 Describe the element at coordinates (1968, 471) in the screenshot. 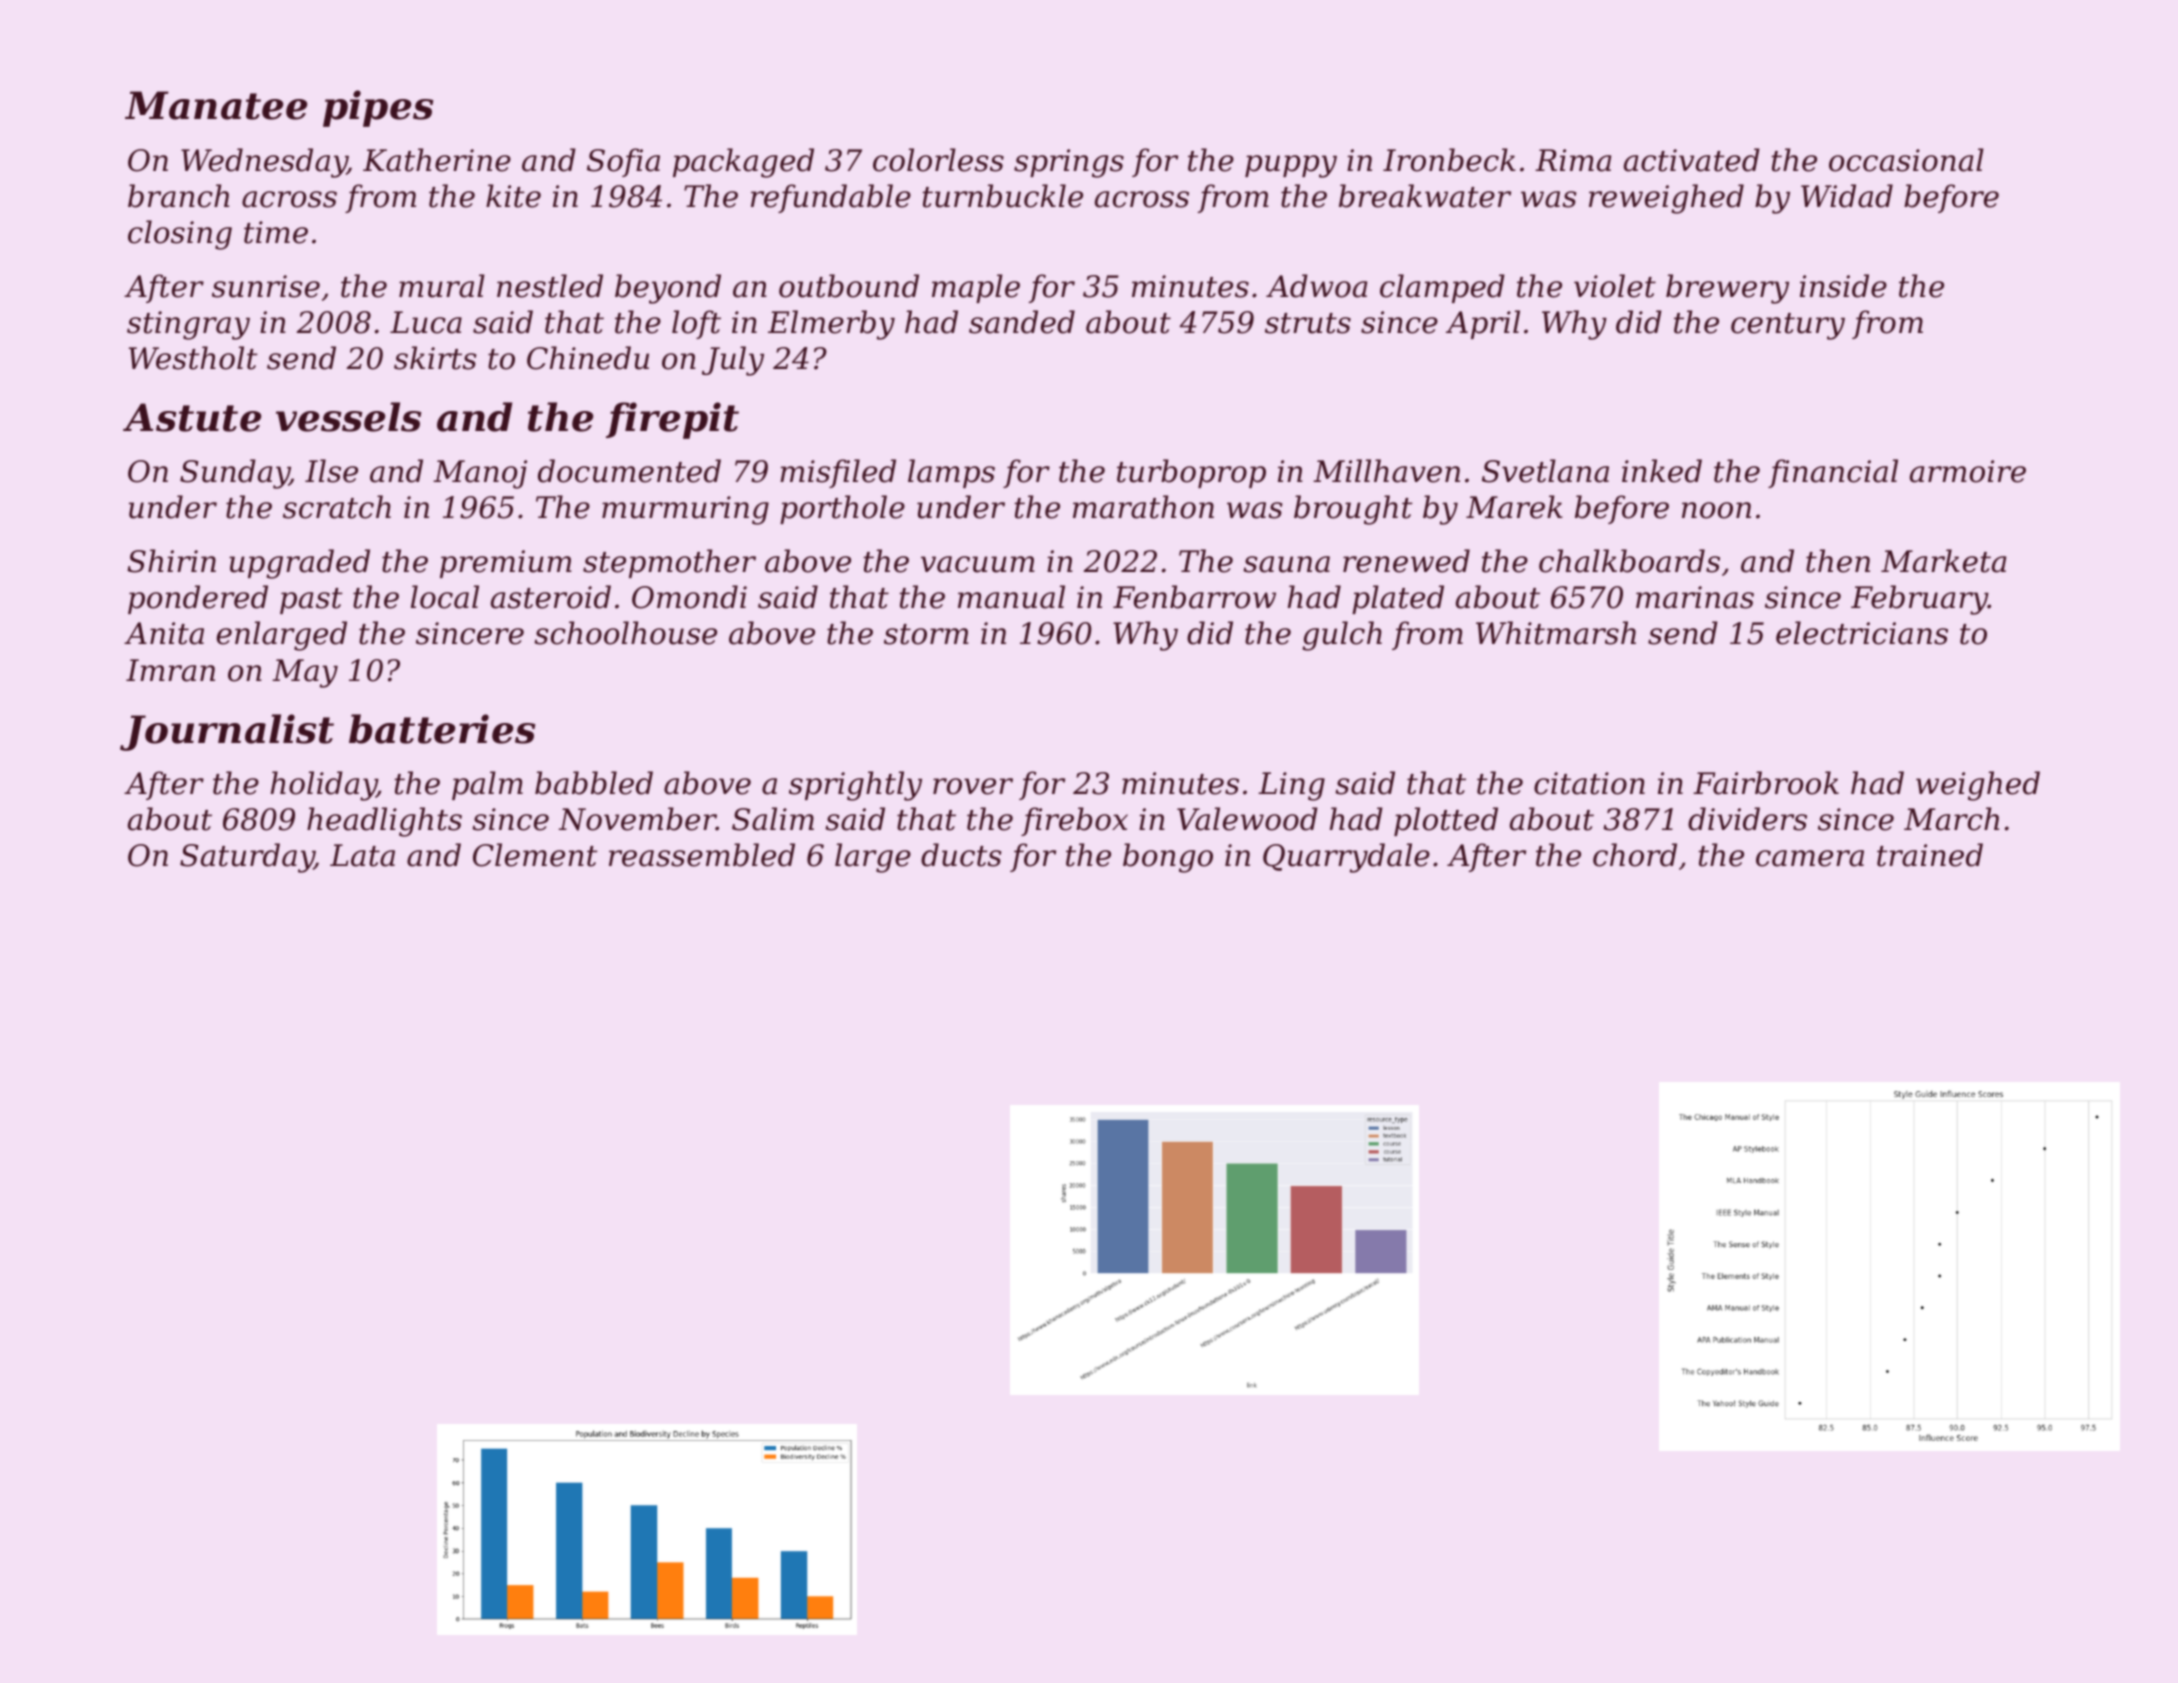

I see `armoire` at that location.
